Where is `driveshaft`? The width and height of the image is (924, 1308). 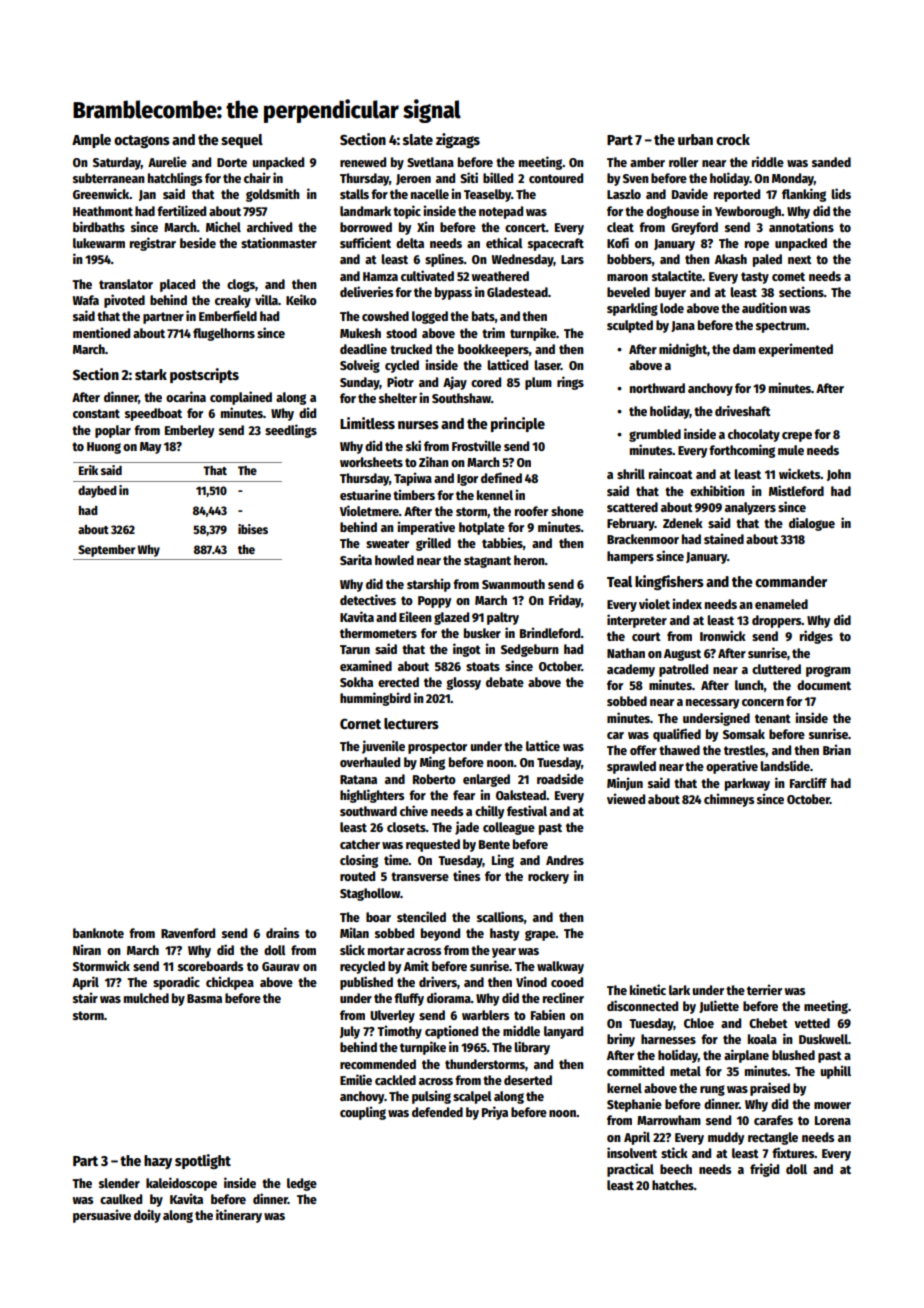 driveshaft is located at coordinates (743, 410).
